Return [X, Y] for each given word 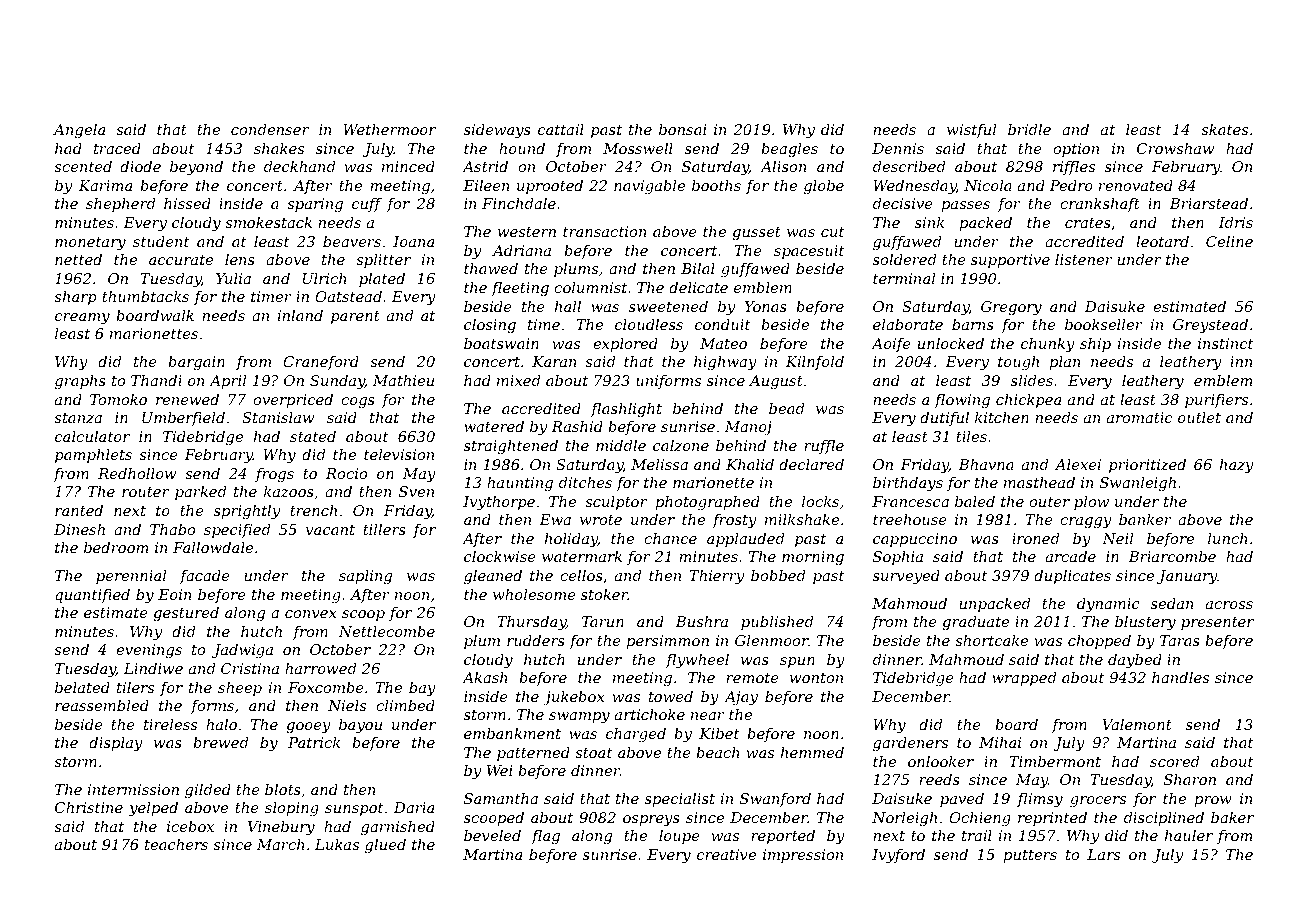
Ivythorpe [499, 503]
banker [1145, 519]
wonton [816, 678]
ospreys [651, 820]
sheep [240, 689]
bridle [1029, 129]
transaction [605, 231]
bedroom [116, 547]
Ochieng [980, 819]
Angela [79, 131]
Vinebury [281, 828]
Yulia [233, 278]
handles [1180, 677]
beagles [789, 150]
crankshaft [1100, 205]
